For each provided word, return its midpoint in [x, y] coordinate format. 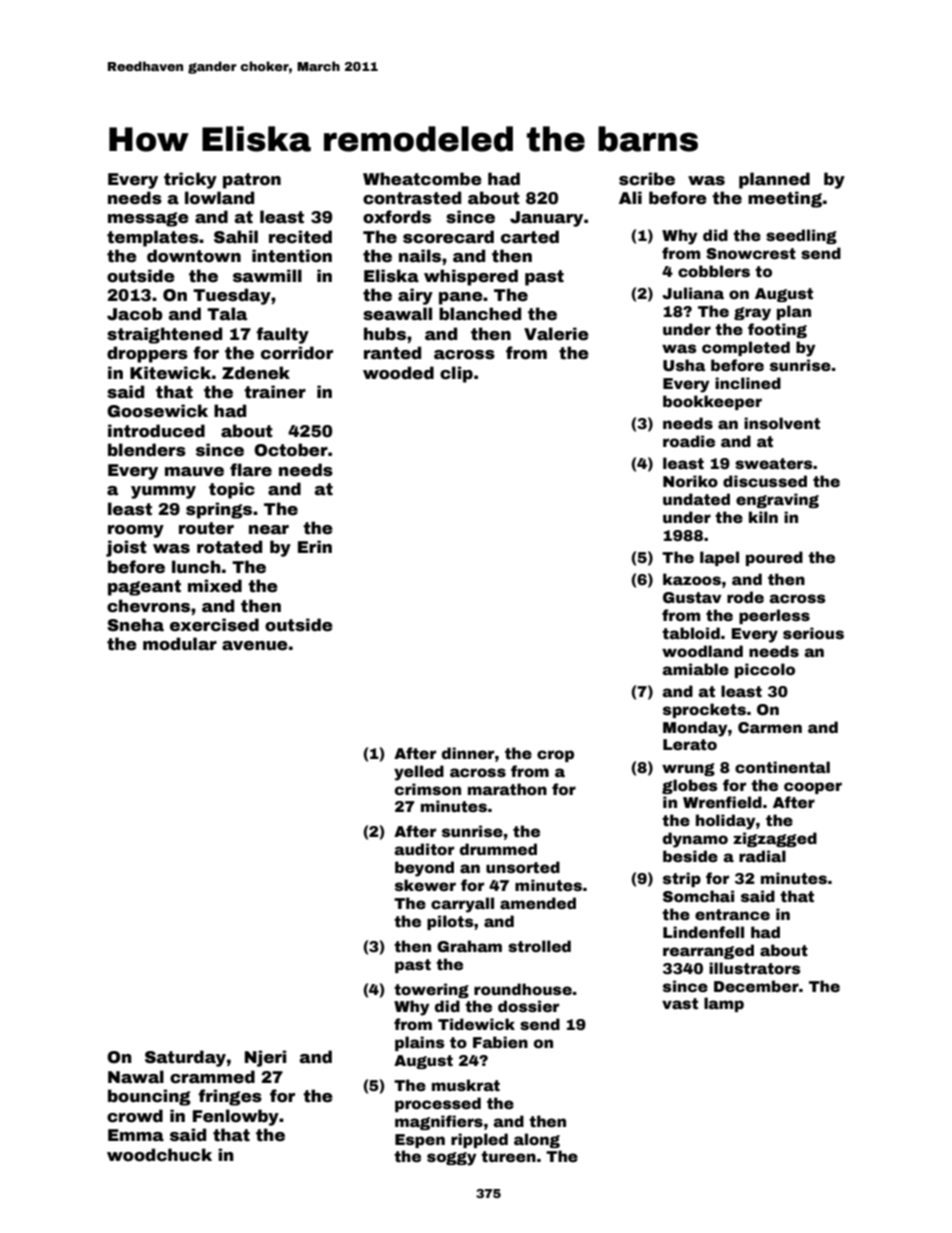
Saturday [185, 1058]
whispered [471, 277]
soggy [452, 1159]
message [148, 219]
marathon [507, 789]
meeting [785, 199]
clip [456, 374]
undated [696, 499]
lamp [724, 1004]
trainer [275, 392]
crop [555, 756]
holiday [726, 822]
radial [762, 856]
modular [180, 644]
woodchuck [159, 1155]
